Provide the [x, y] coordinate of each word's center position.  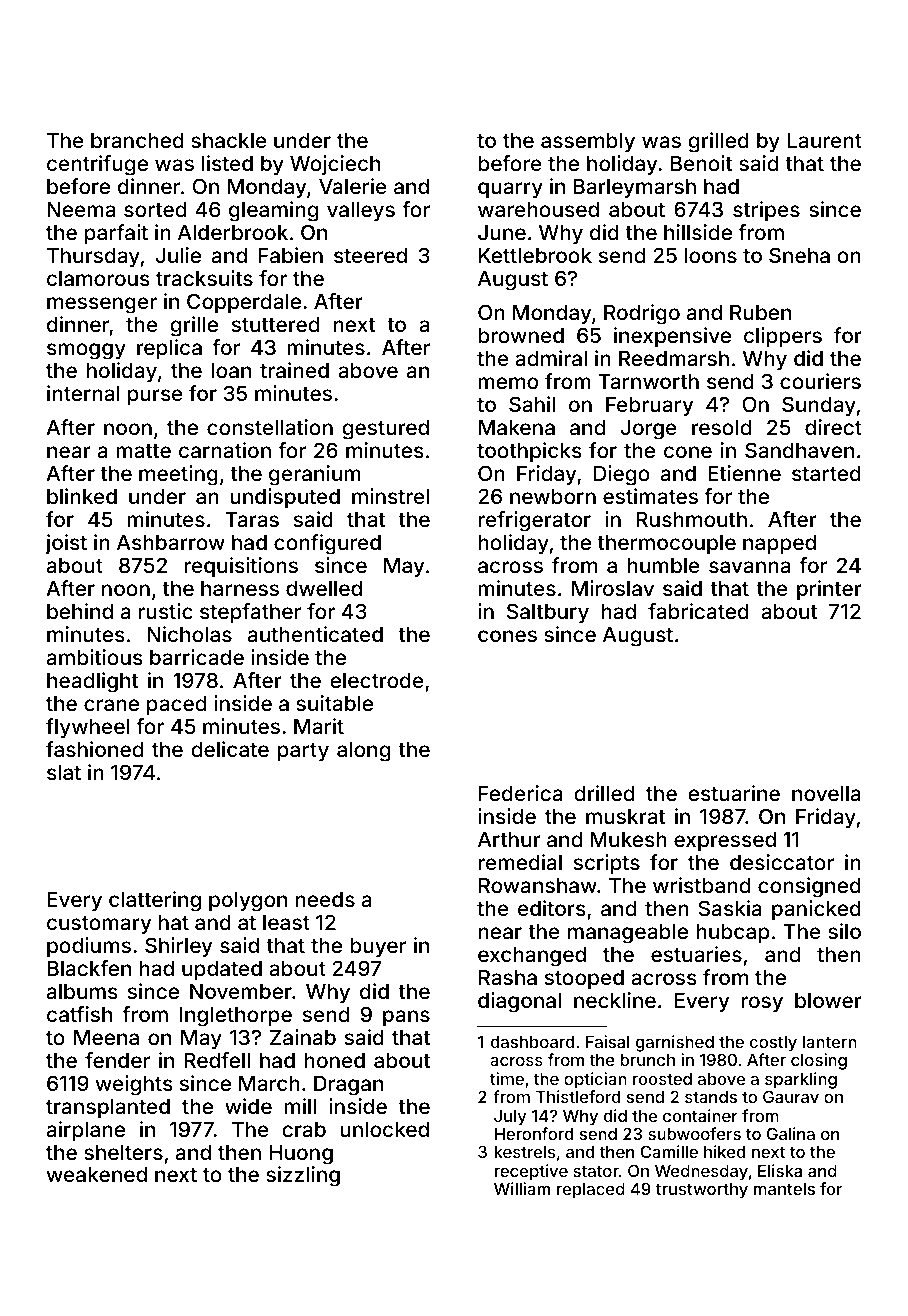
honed [334, 1060]
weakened [97, 1174]
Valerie [353, 186]
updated [222, 971]
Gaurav [791, 1096]
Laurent [824, 140]
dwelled [324, 588]
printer [829, 590]
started [826, 473]
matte [143, 451]
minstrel [390, 496]
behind [80, 611]
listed [227, 163]
